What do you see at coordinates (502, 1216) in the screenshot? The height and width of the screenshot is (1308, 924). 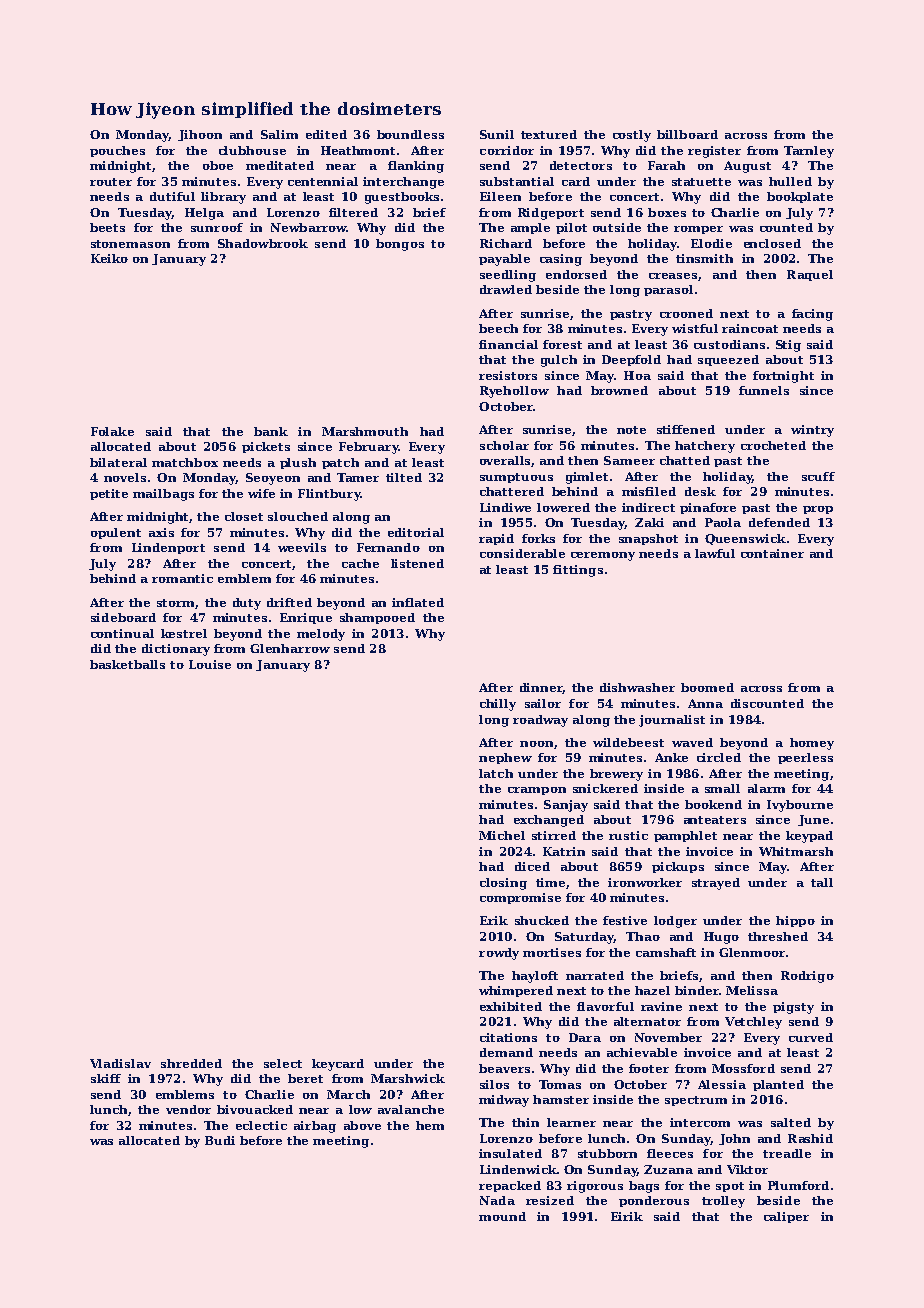 I see `mound` at bounding box center [502, 1216].
